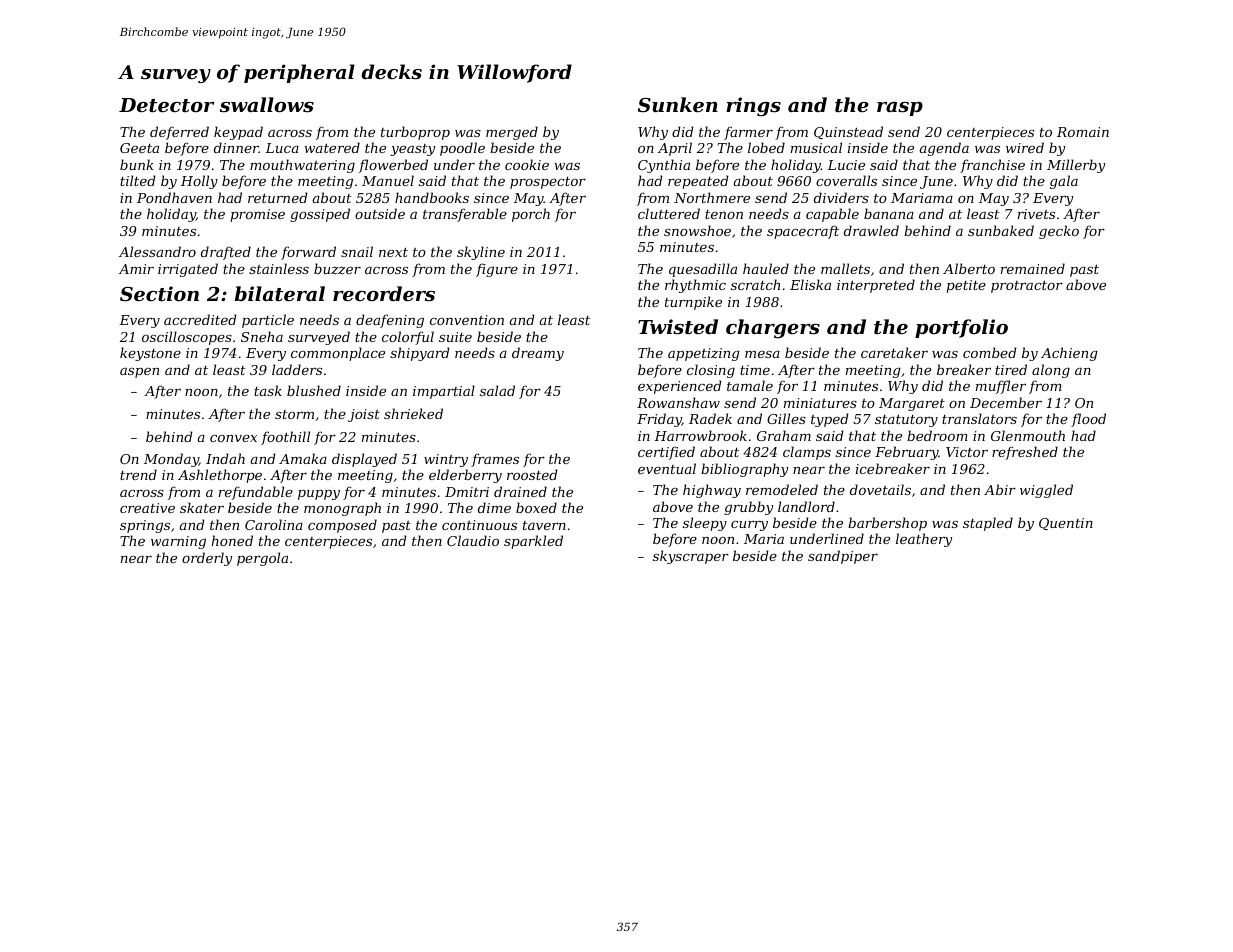 The height and width of the image is (952, 1233). What do you see at coordinates (1046, 491) in the image?
I see `wiggled` at bounding box center [1046, 491].
